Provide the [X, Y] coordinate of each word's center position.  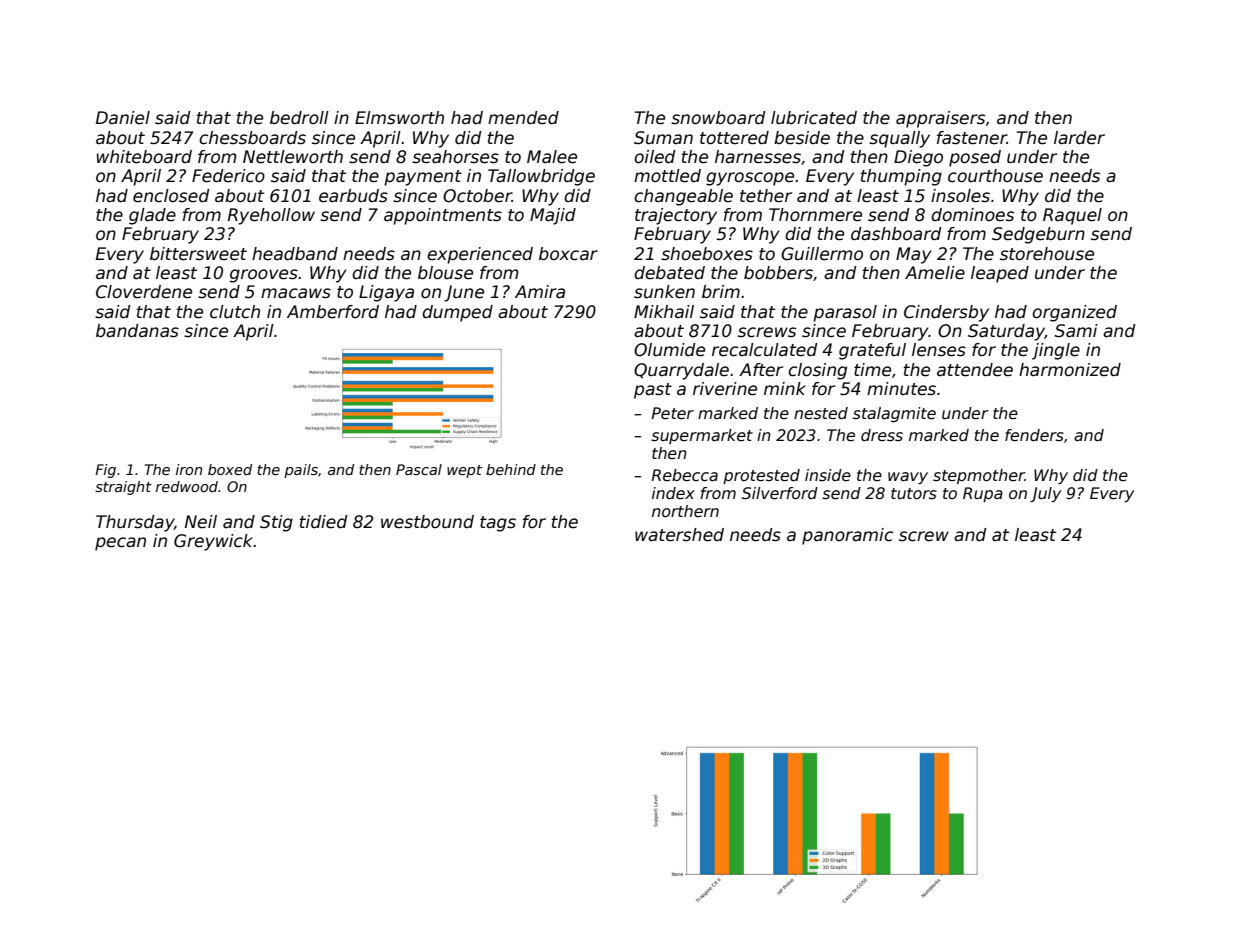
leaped [1000, 274]
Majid [553, 216]
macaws [296, 293]
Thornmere [815, 215]
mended [523, 118]
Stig [276, 523]
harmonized [1070, 370]
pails [301, 471]
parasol [845, 313]
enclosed [171, 196]
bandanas [137, 331]
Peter [673, 413]
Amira [540, 291]
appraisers [940, 119]
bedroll [299, 118]
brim [721, 292]
